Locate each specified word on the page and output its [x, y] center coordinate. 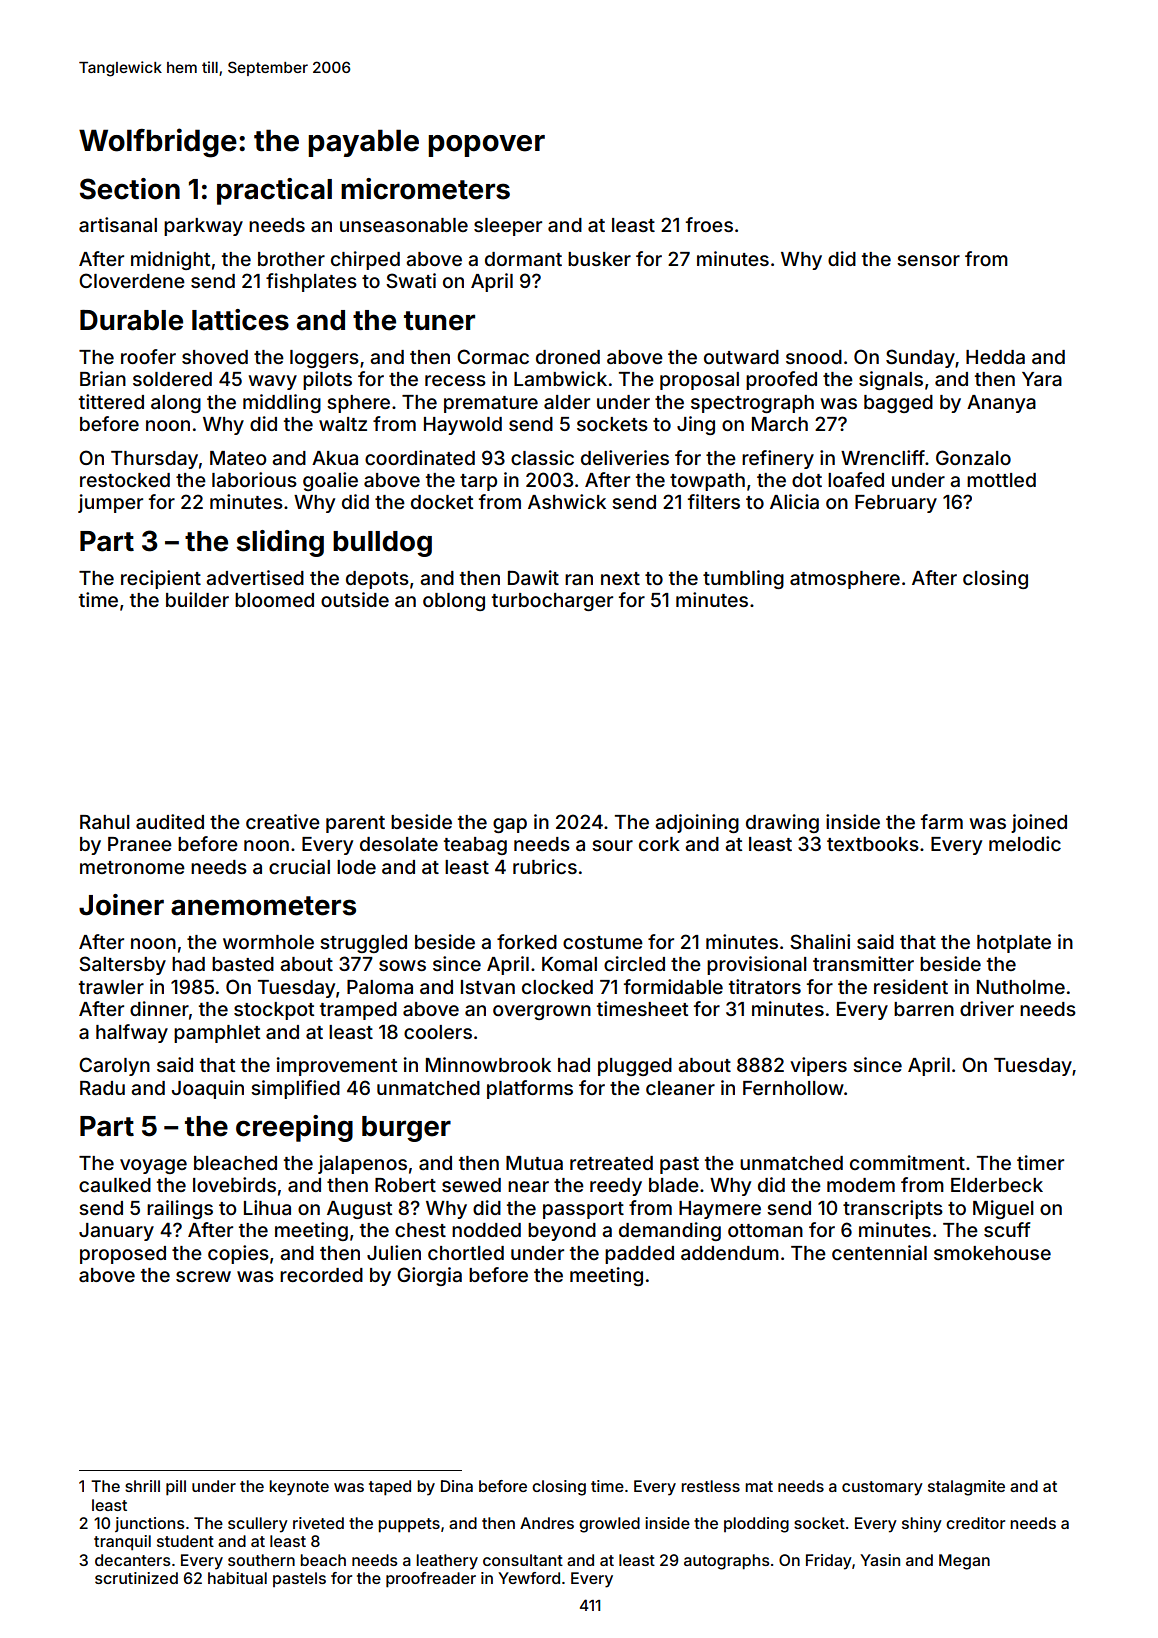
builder [197, 599]
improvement [337, 1066]
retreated [611, 1163]
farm [942, 821]
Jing [696, 425]
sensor [928, 260]
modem [861, 1185]
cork [659, 844]
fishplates [311, 282]
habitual [237, 1578]
